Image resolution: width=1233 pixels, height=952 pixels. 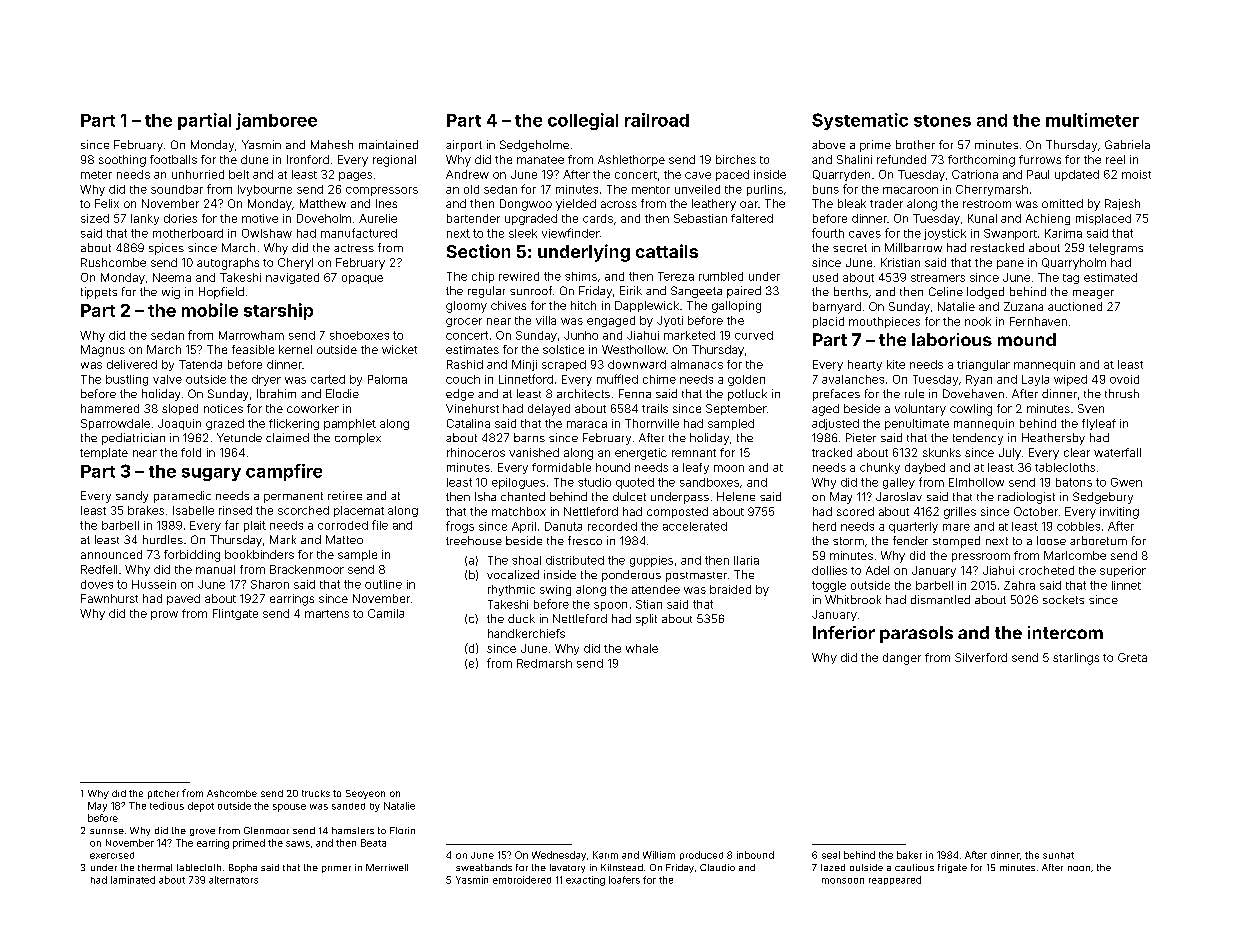 I want to click on prow, so click(x=164, y=615).
